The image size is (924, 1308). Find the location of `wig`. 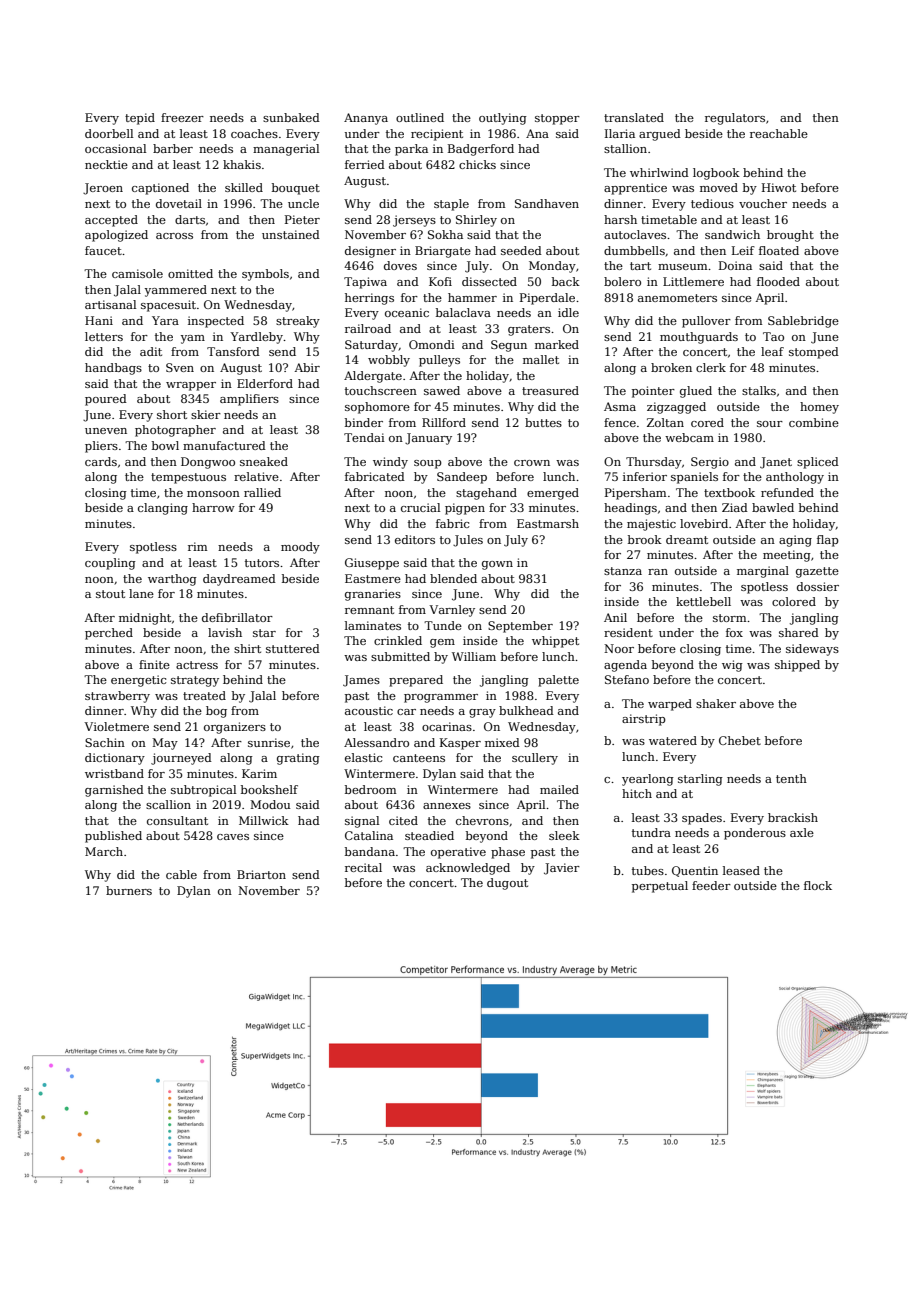

wig is located at coordinates (732, 666).
